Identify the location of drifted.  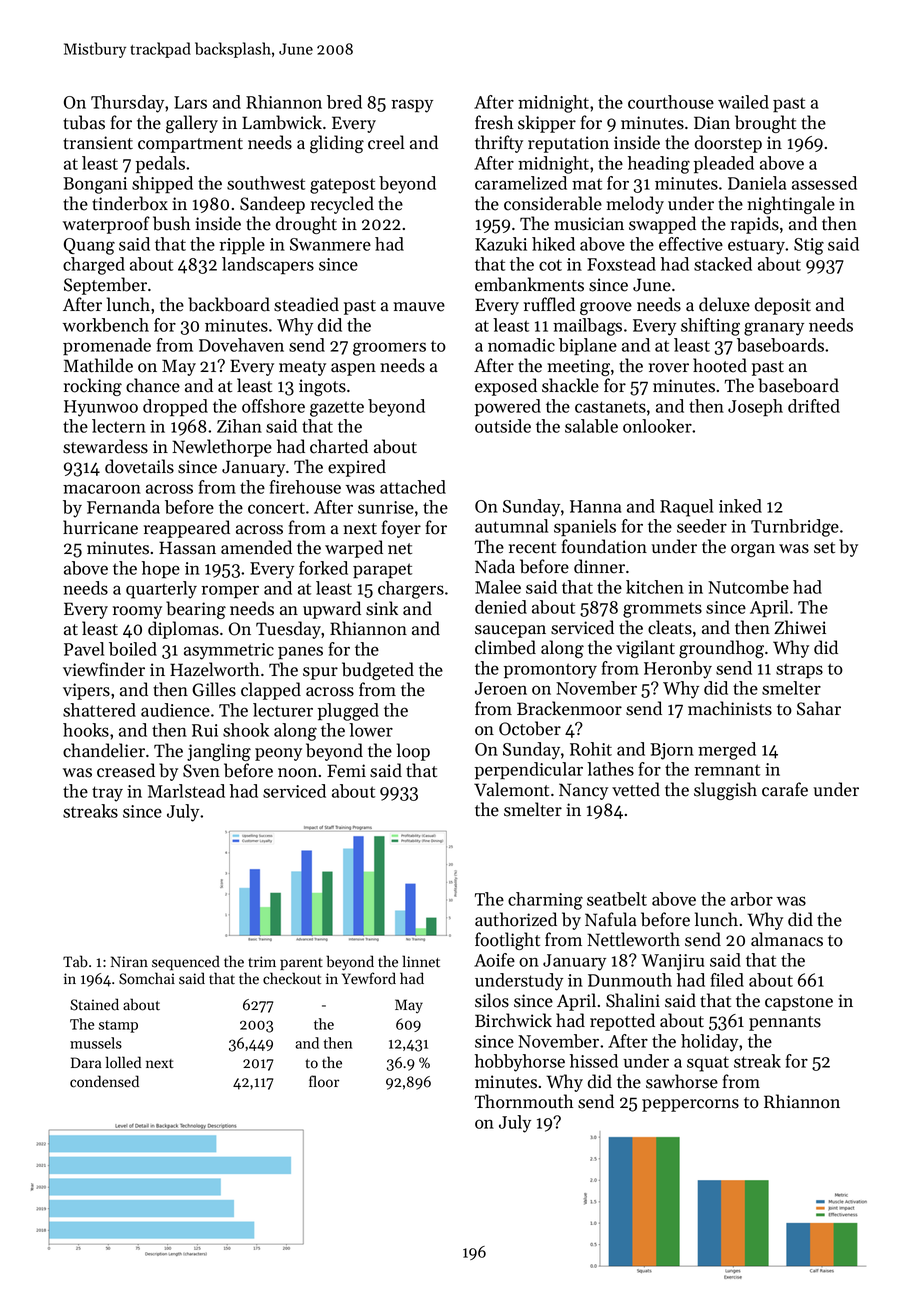
(814, 406).
